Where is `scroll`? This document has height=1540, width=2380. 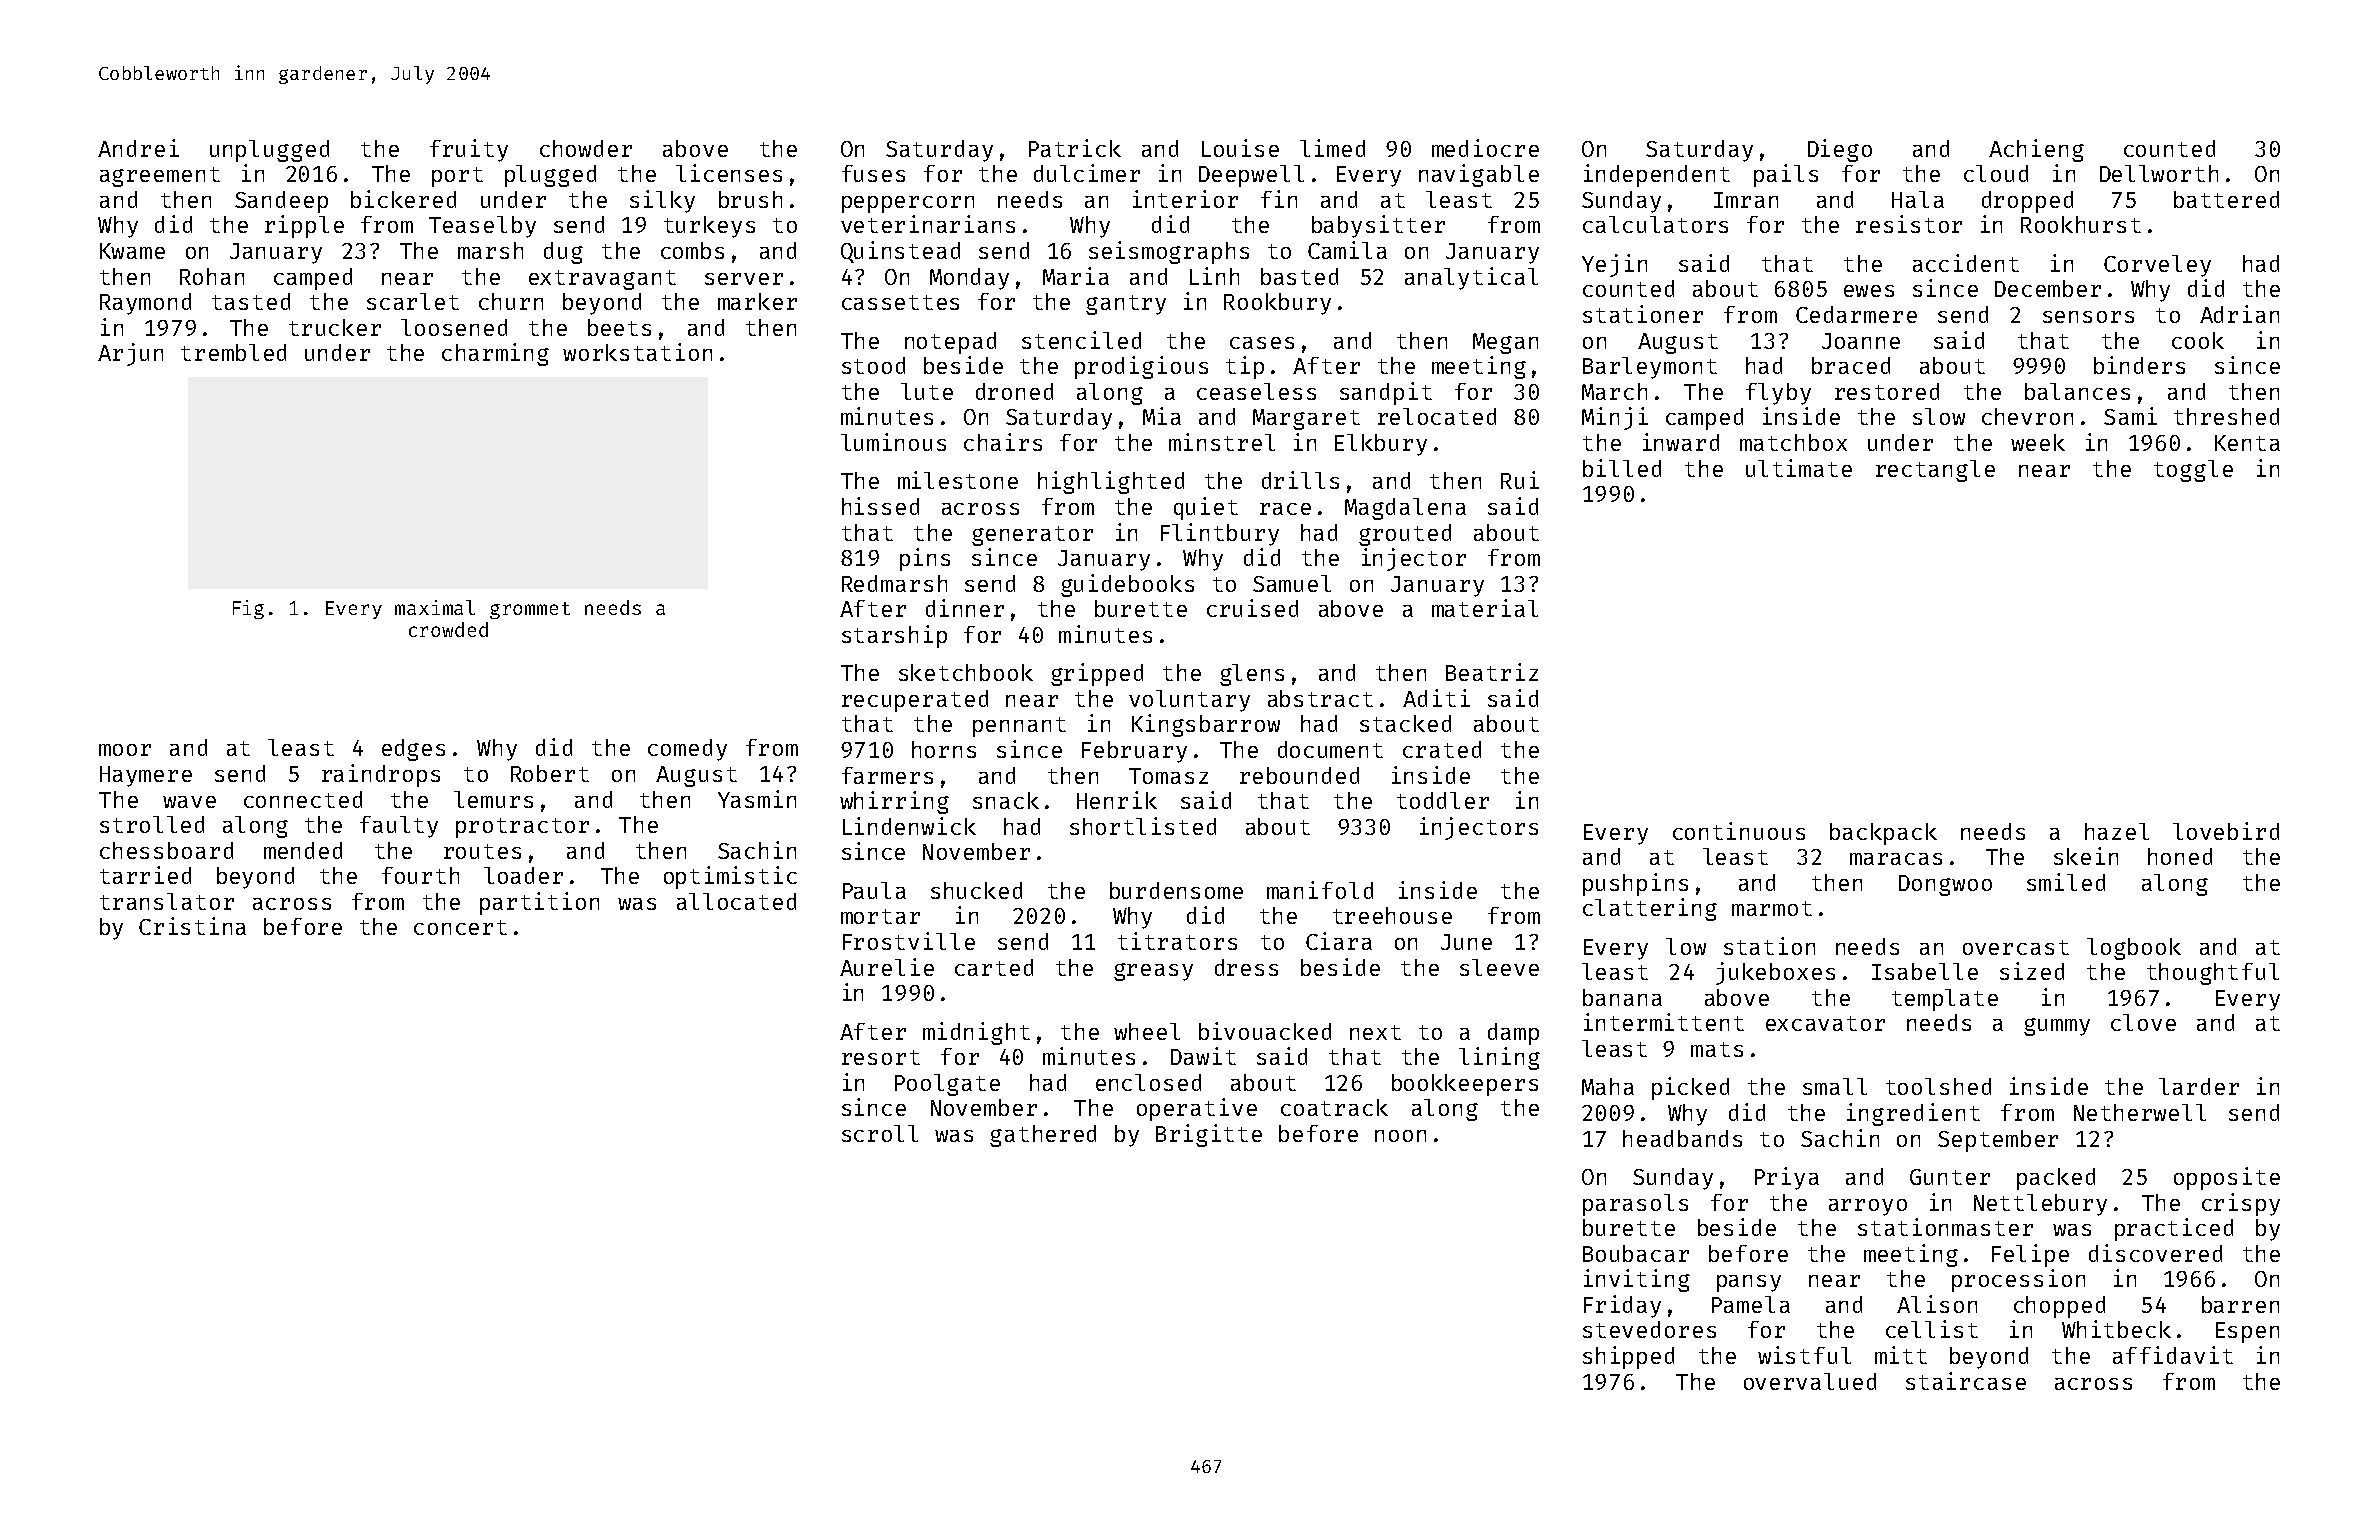
scroll is located at coordinates (880, 1133).
